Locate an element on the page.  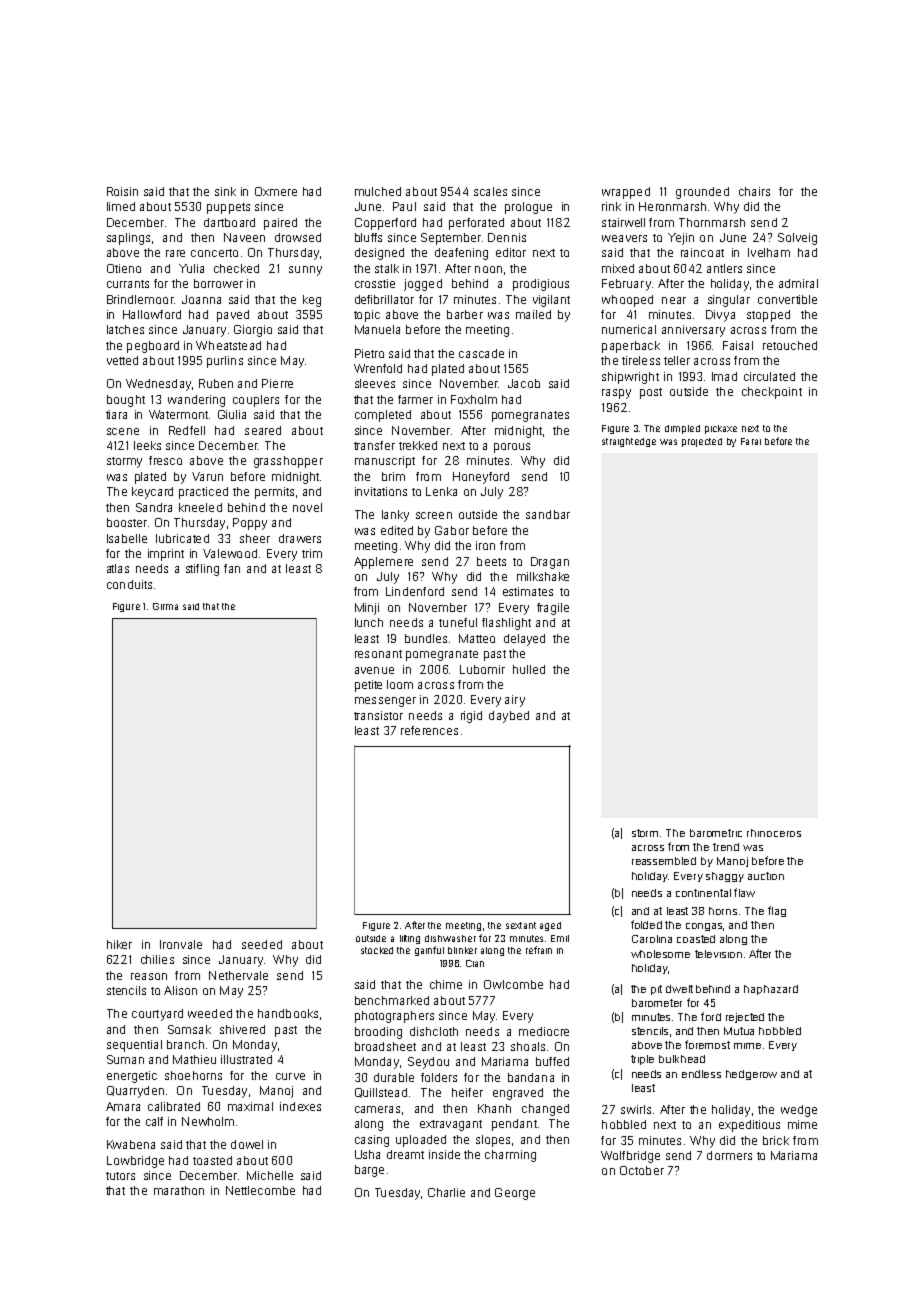
fragile is located at coordinates (553, 609).
